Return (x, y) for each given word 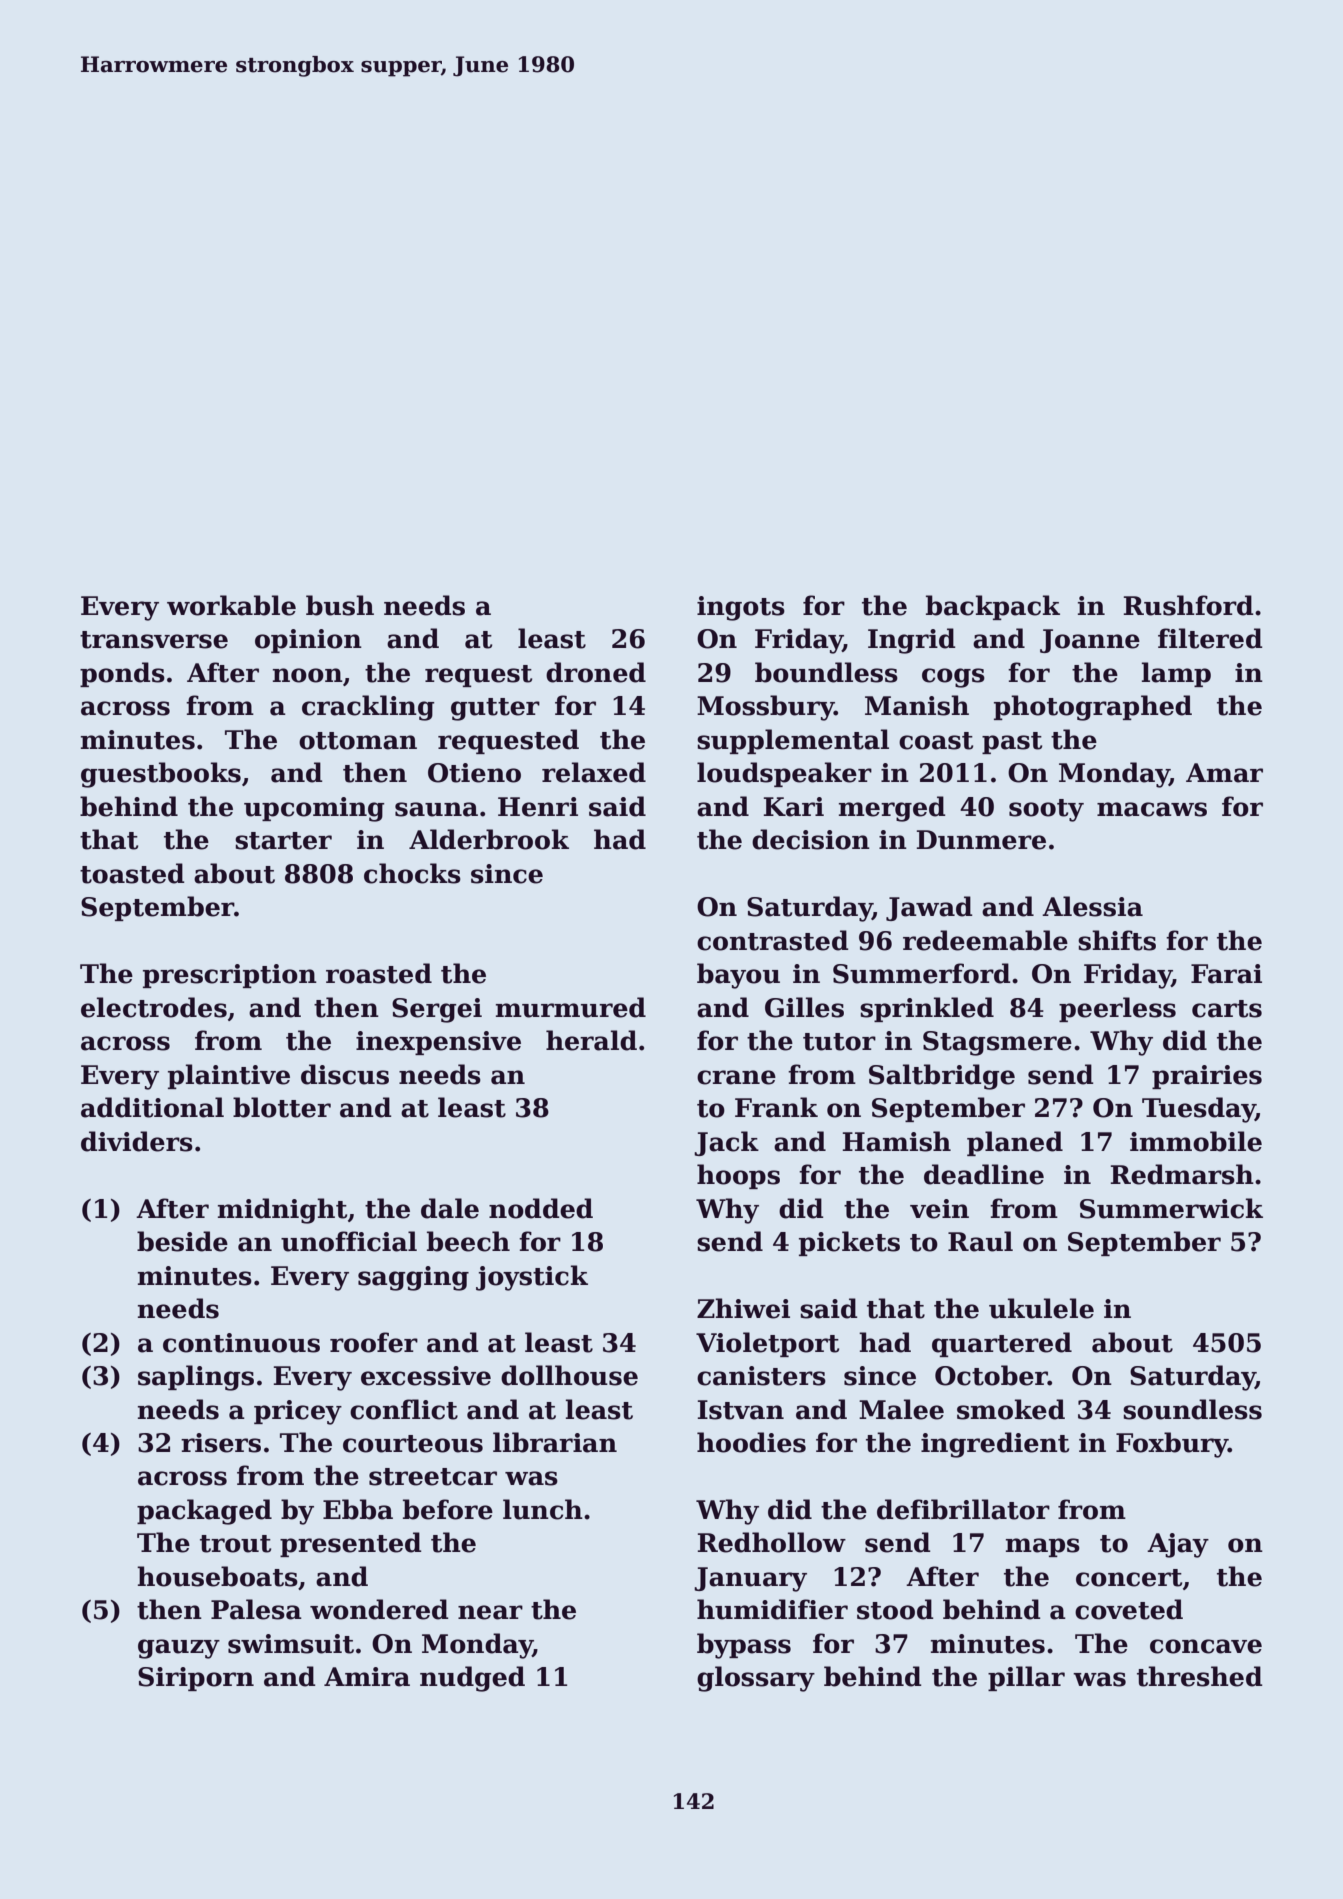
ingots (741, 608)
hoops (738, 1176)
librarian (555, 1442)
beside (182, 1241)
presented (351, 1544)
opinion (308, 641)
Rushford (1188, 605)
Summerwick (1171, 1208)
